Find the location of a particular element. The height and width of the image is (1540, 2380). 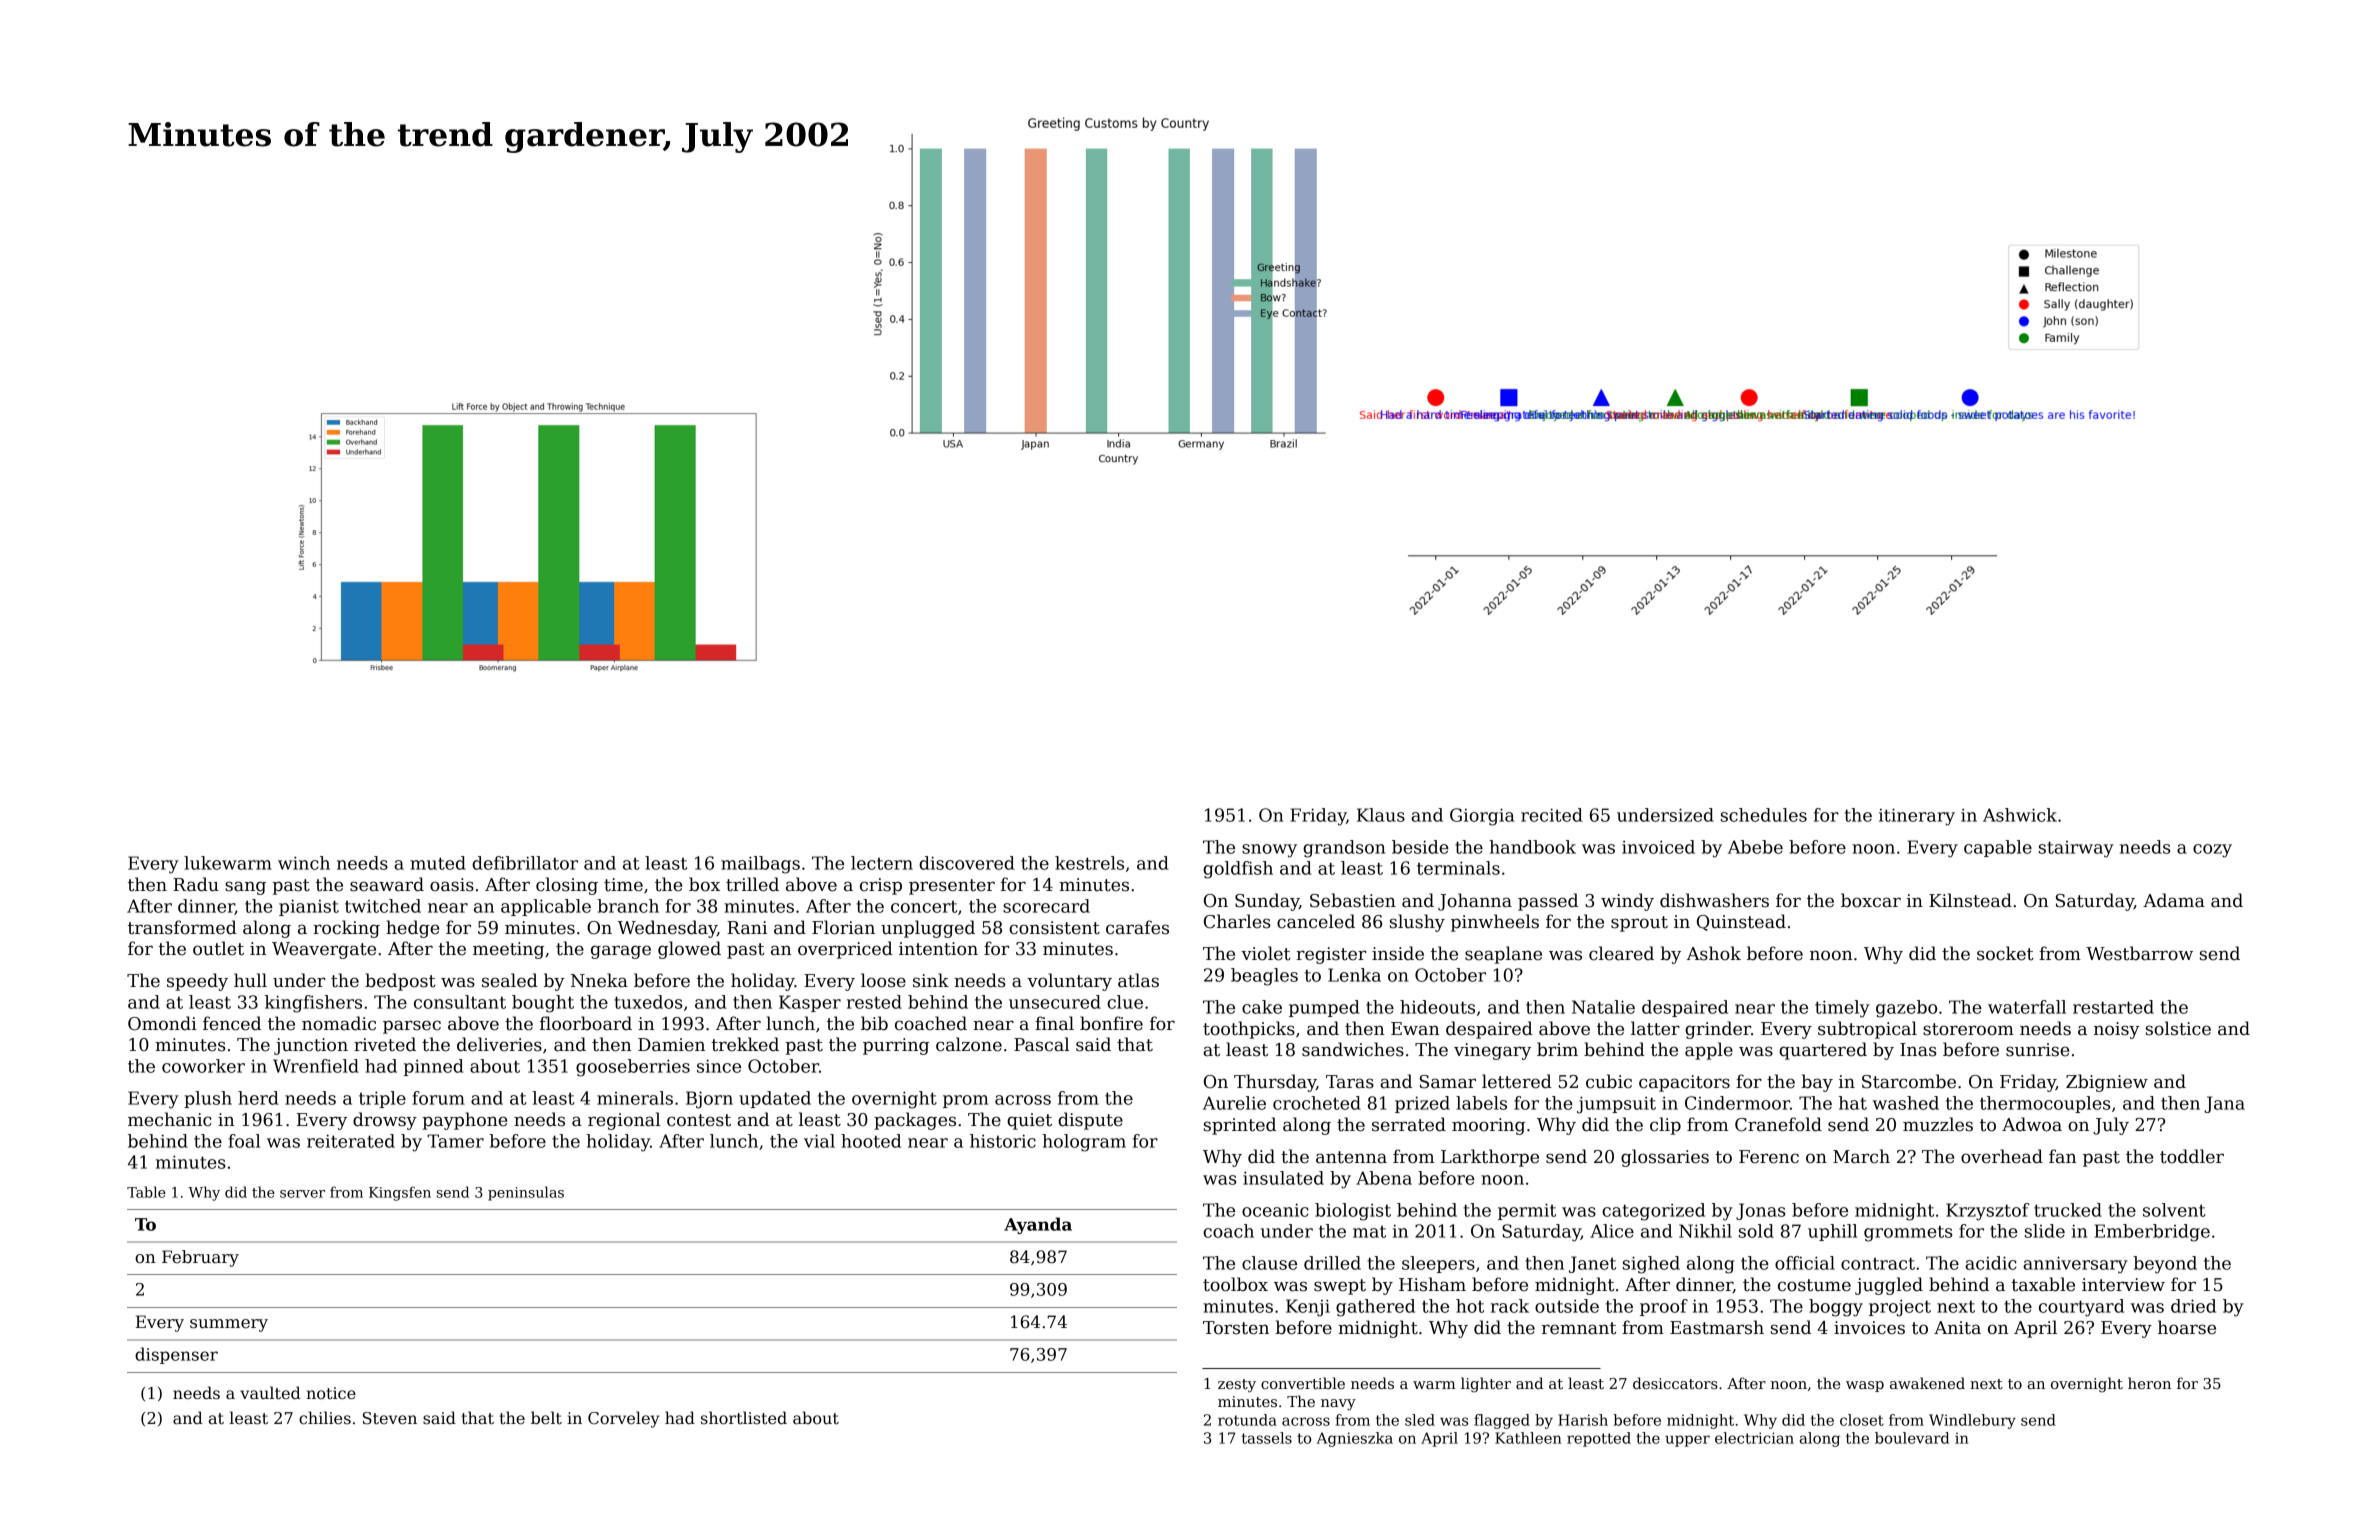

kestrels is located at coordinates (1089, 863).
